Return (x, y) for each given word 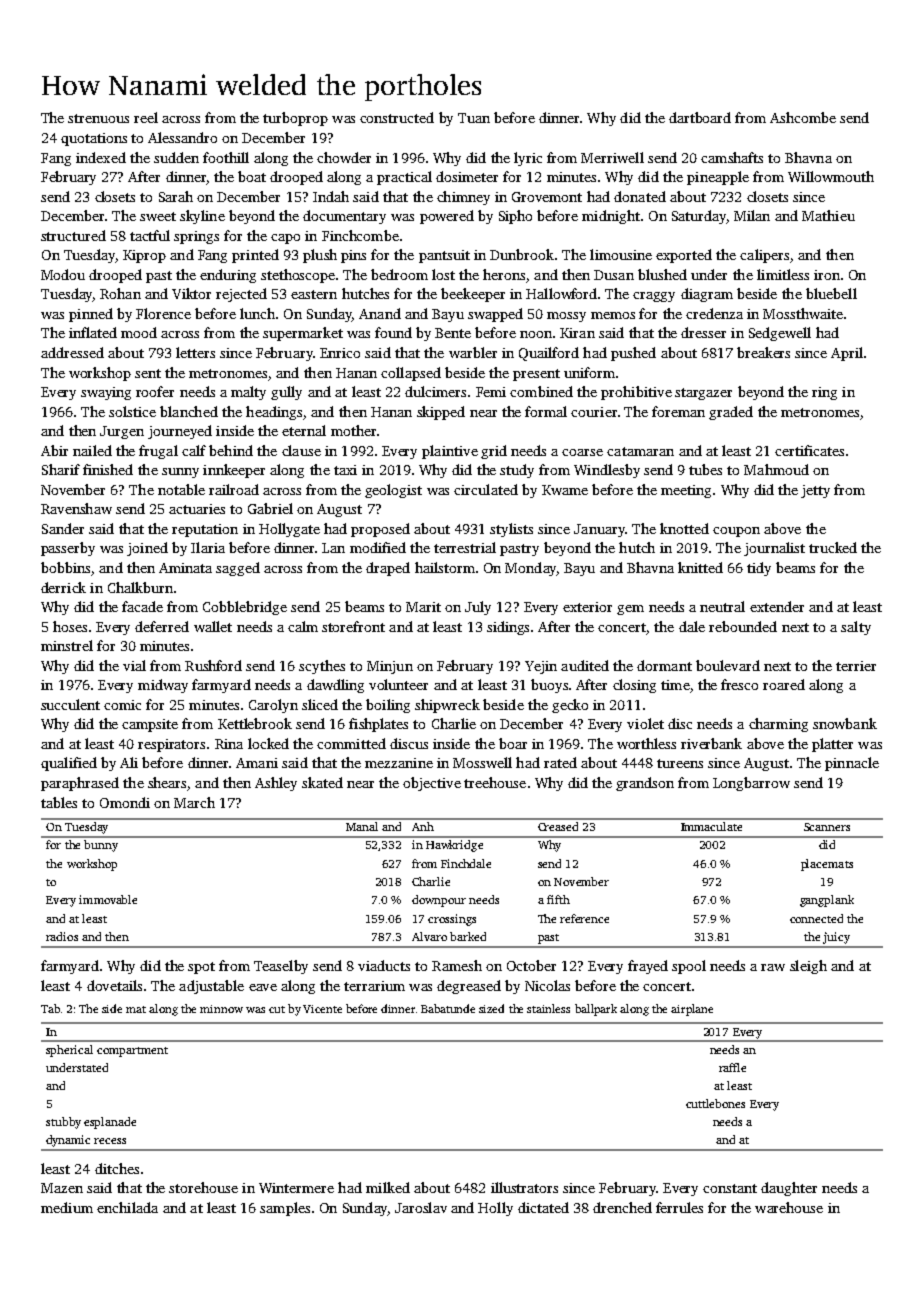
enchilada (127, 1207)
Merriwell (612, 157)
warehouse (789, 1207)
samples (285, 1209)
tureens (680, 763)
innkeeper (234, 471)
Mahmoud (776, 469)
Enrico (340, 353)
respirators (171, 745)
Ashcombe (803, 117)
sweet (158, 216)
